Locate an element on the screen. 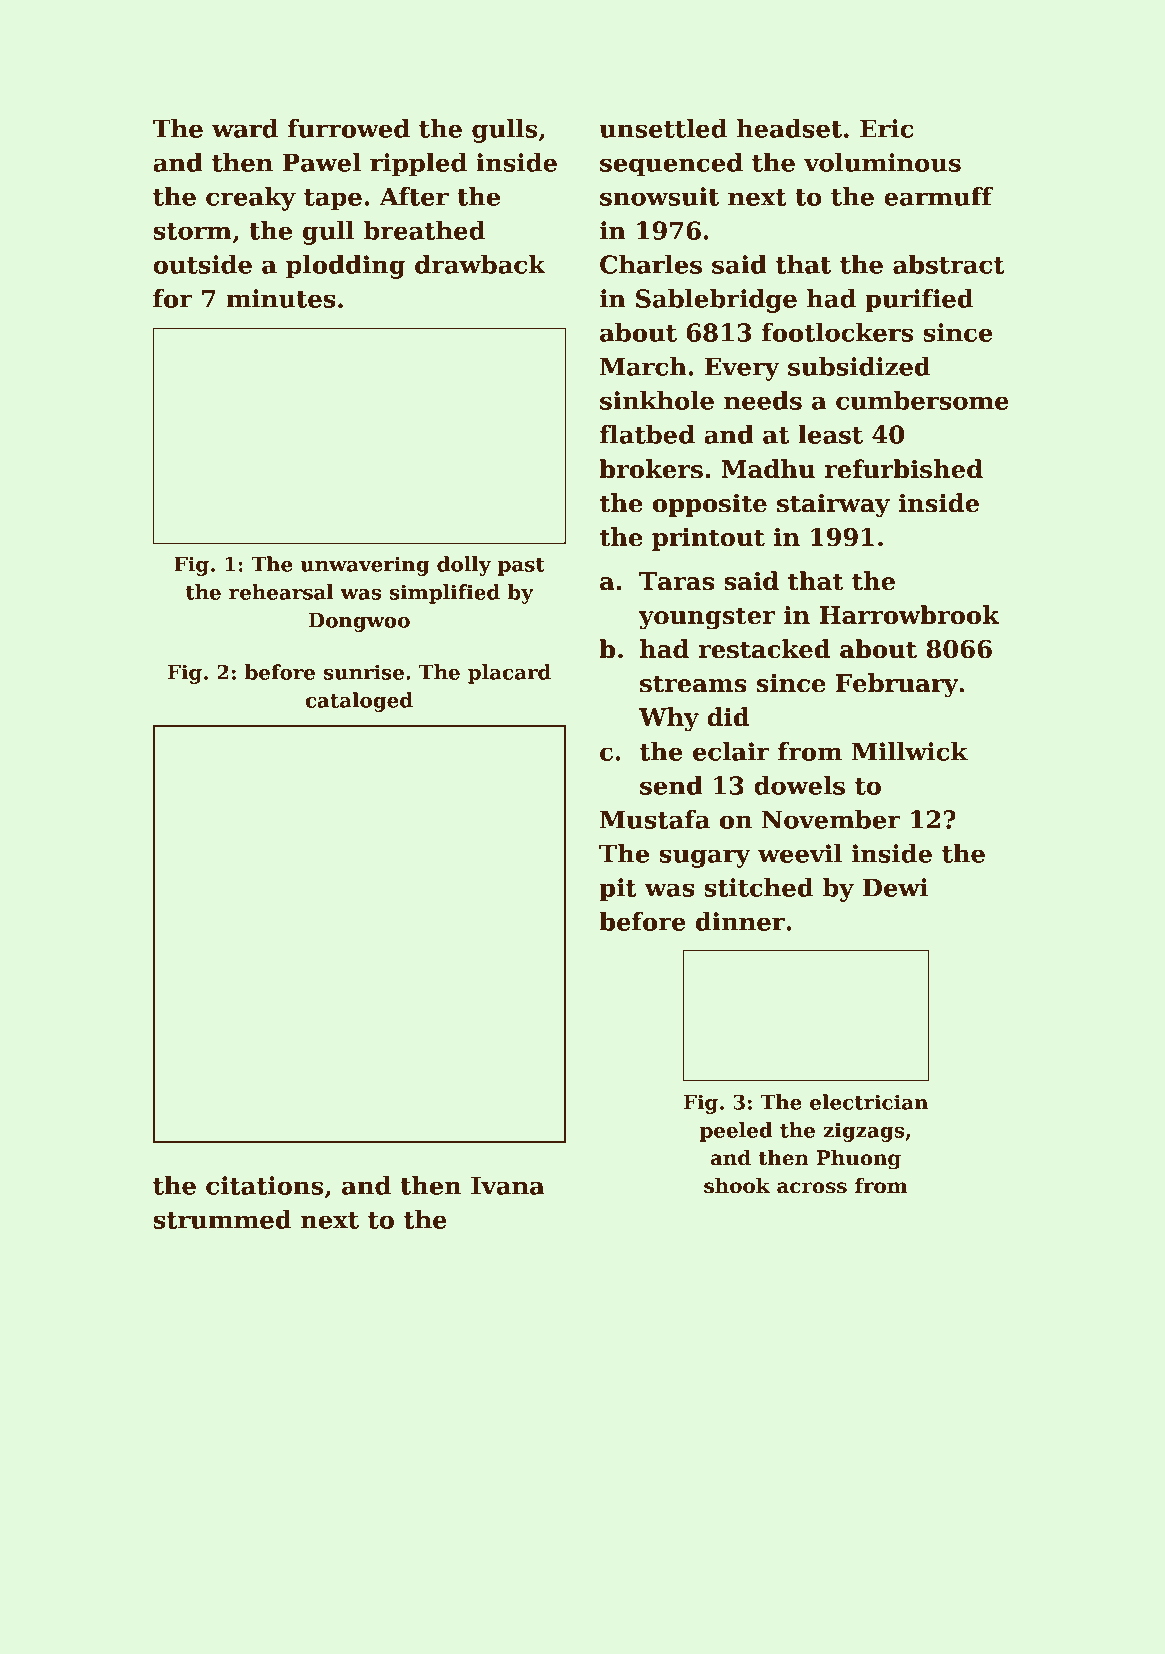 Image resolution: width=1165 pixels, height=1654 pixels. zigzags is located at coordinates (863, 1132).
